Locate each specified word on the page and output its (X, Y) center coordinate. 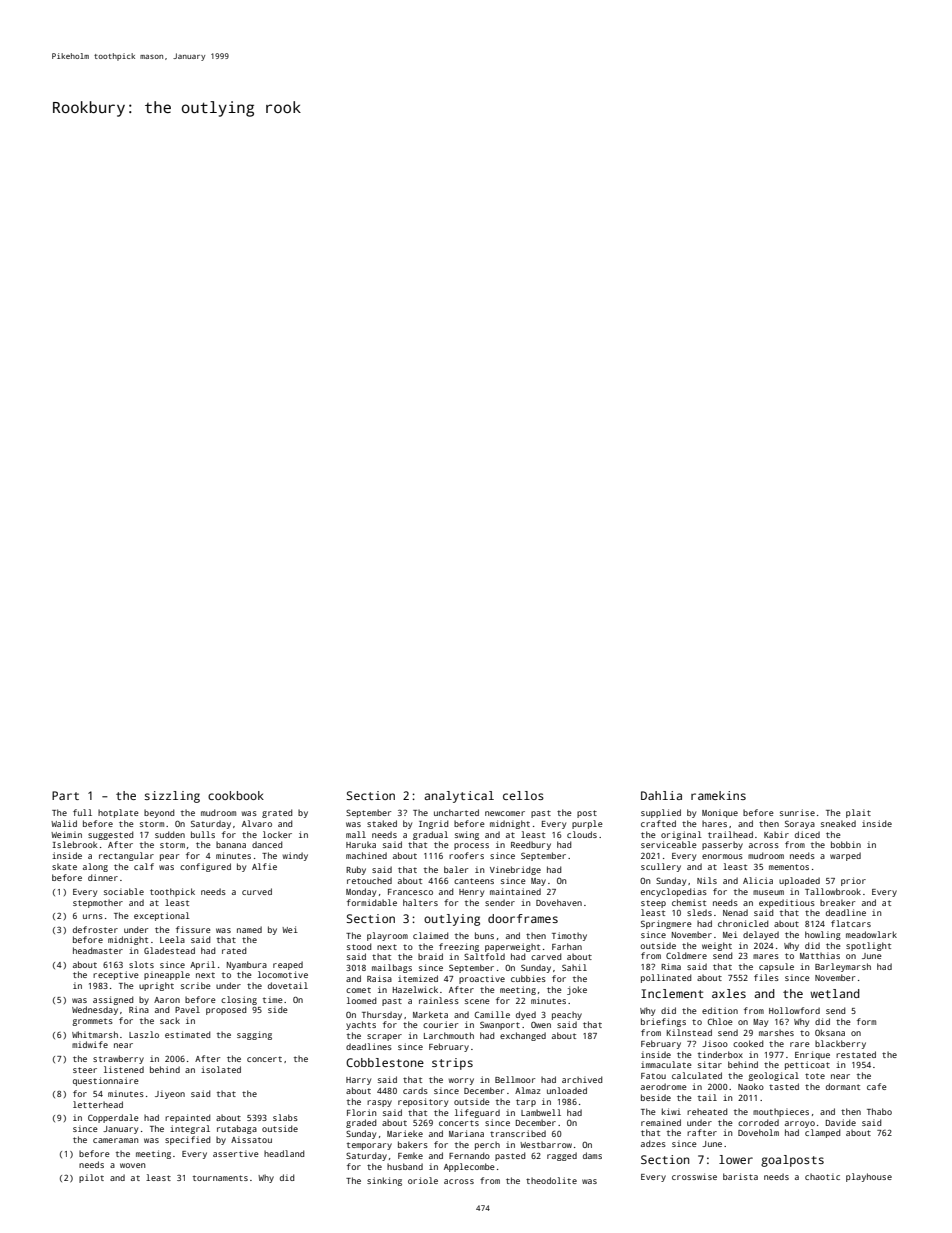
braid (430, 956)
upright (156, 986)
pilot (91, 1178)
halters (420, 902)
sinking (384, 1181)
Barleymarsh (843, 967)
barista (740, 1176)
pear (169, 857)
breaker (837, 902)
